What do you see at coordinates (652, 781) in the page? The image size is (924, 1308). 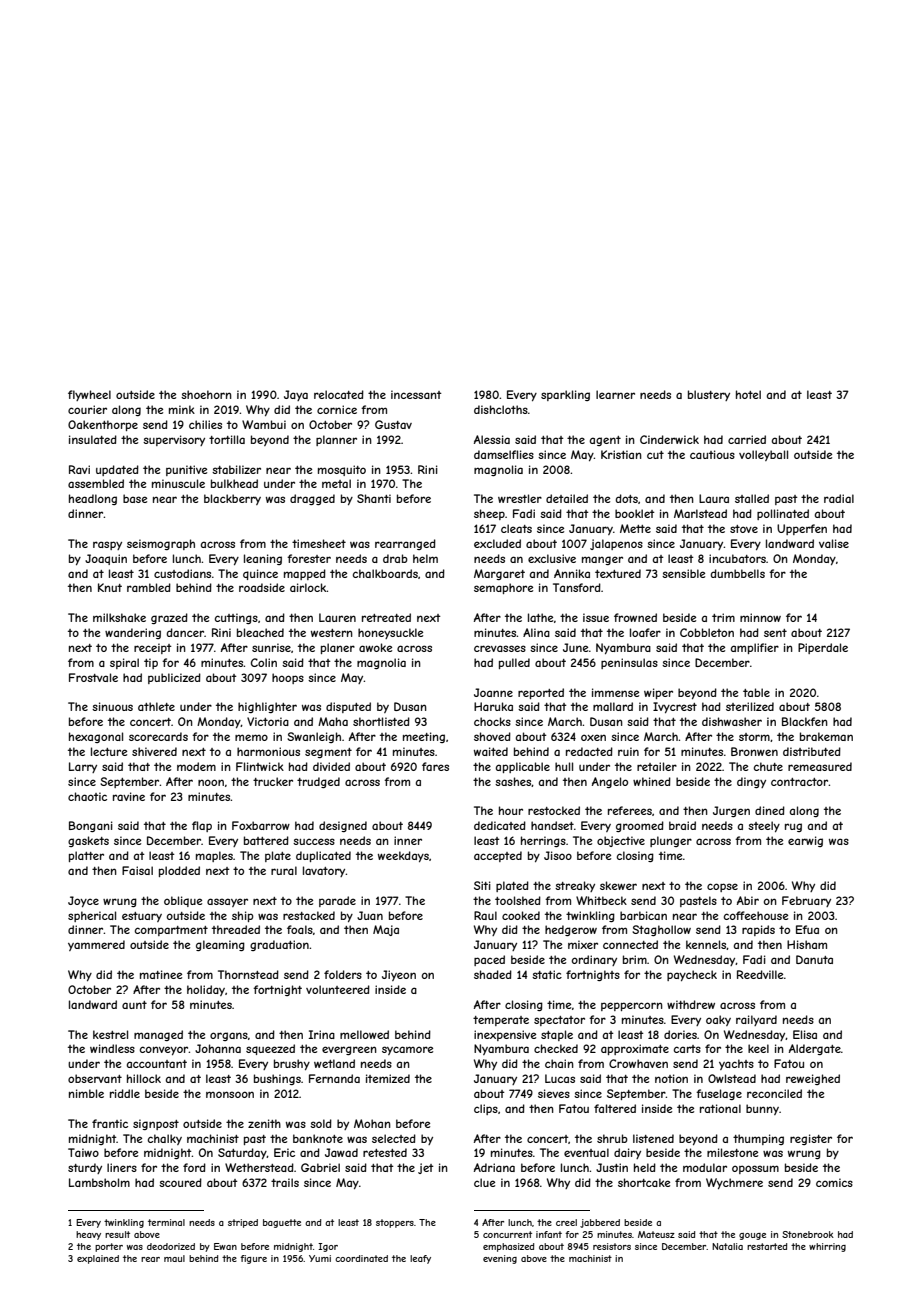 I see `whined` at bounding box center [652, 781].
